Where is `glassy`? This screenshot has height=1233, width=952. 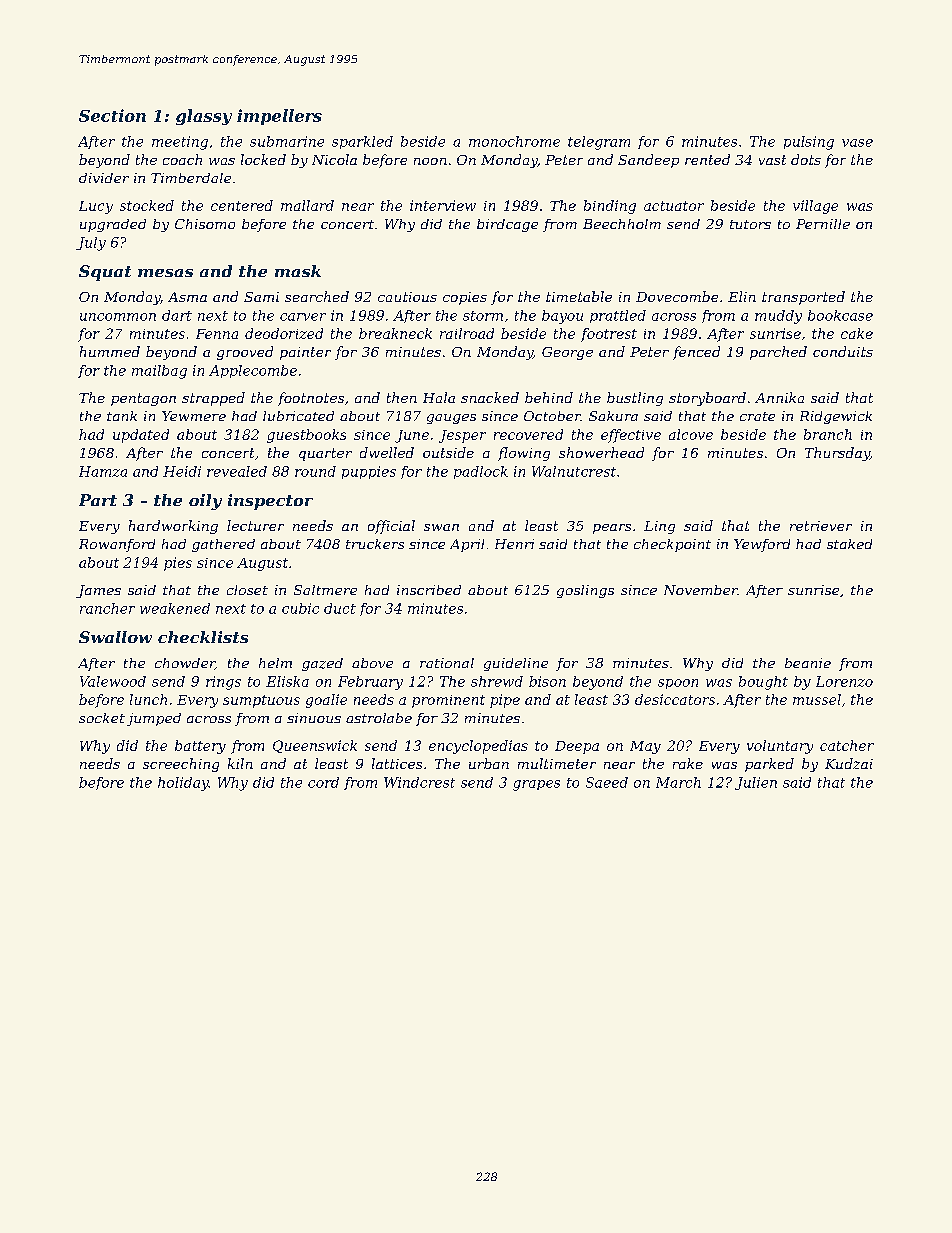 glassy is located at coordinates (204, 117).
